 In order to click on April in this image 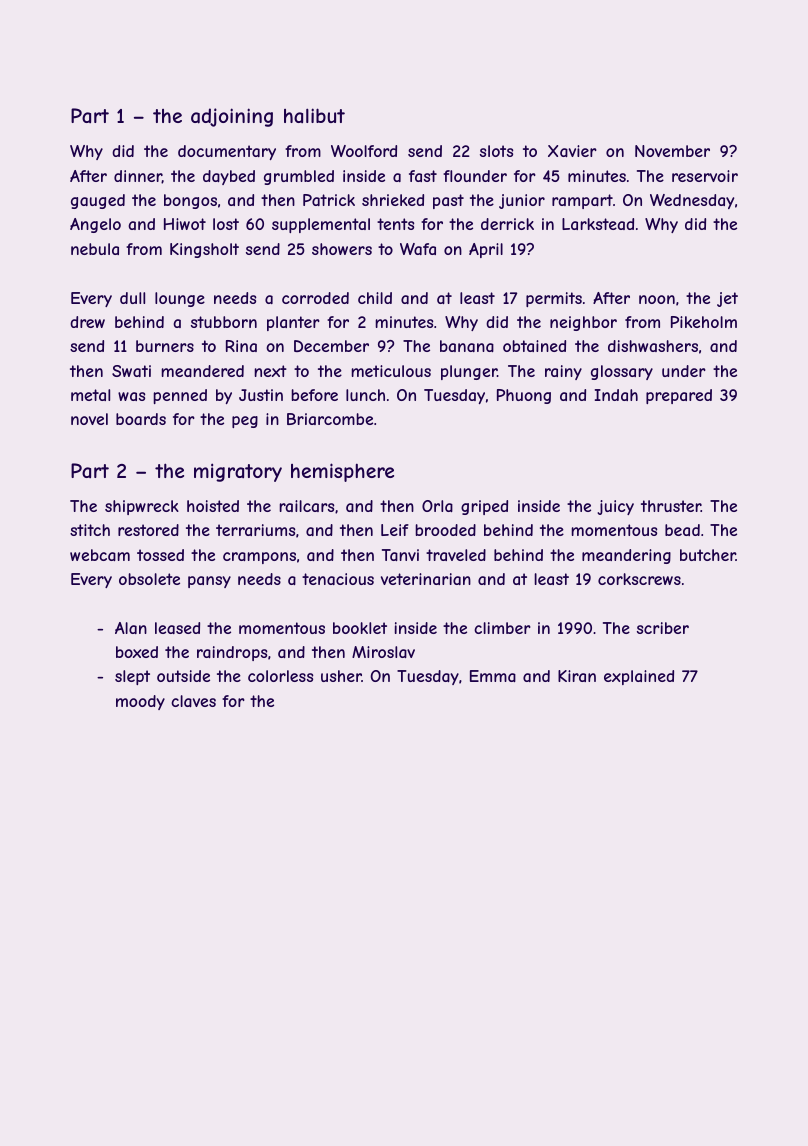, I will do `click(486, 250)`.
